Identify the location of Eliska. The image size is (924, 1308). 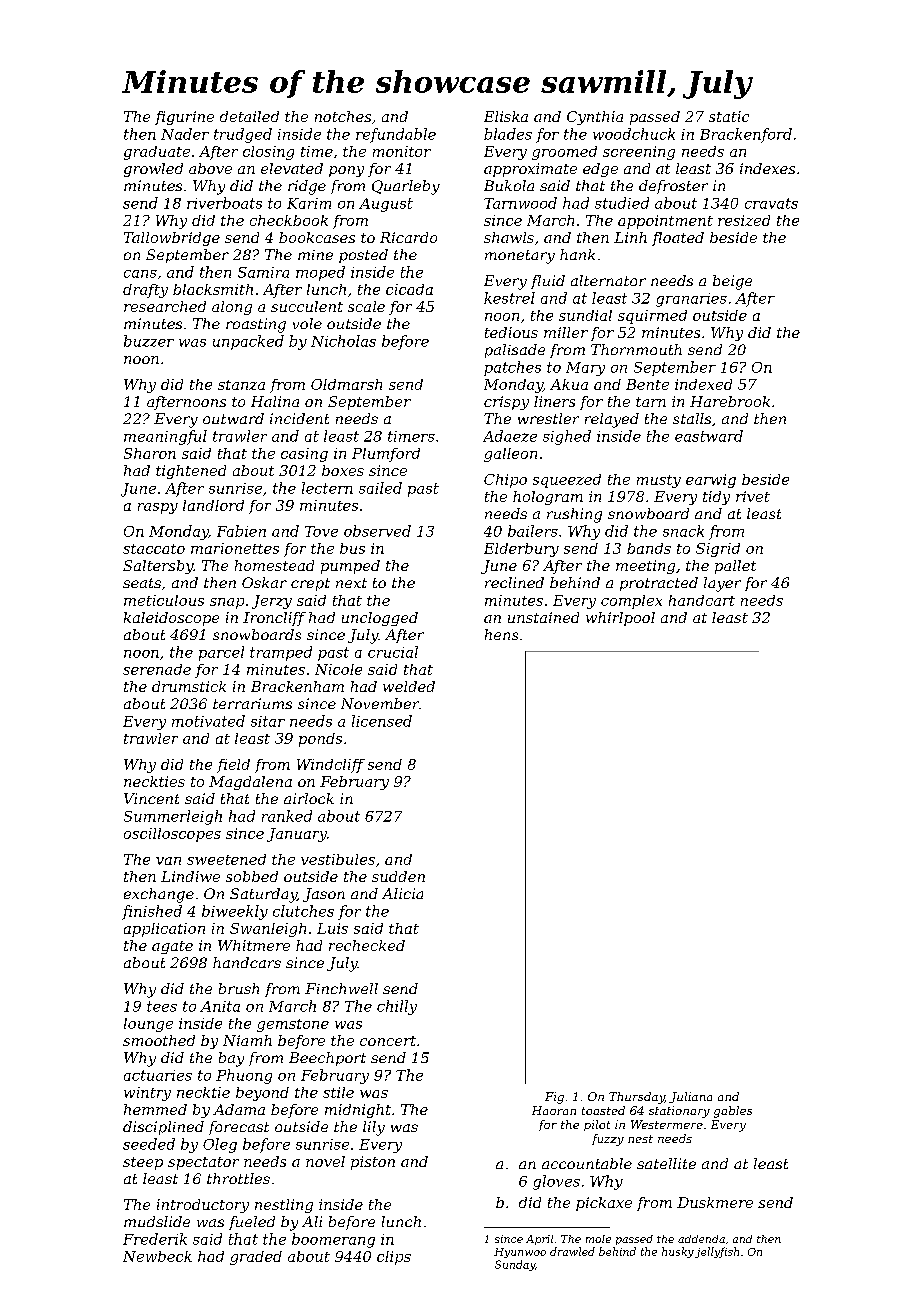
(506, 116).
